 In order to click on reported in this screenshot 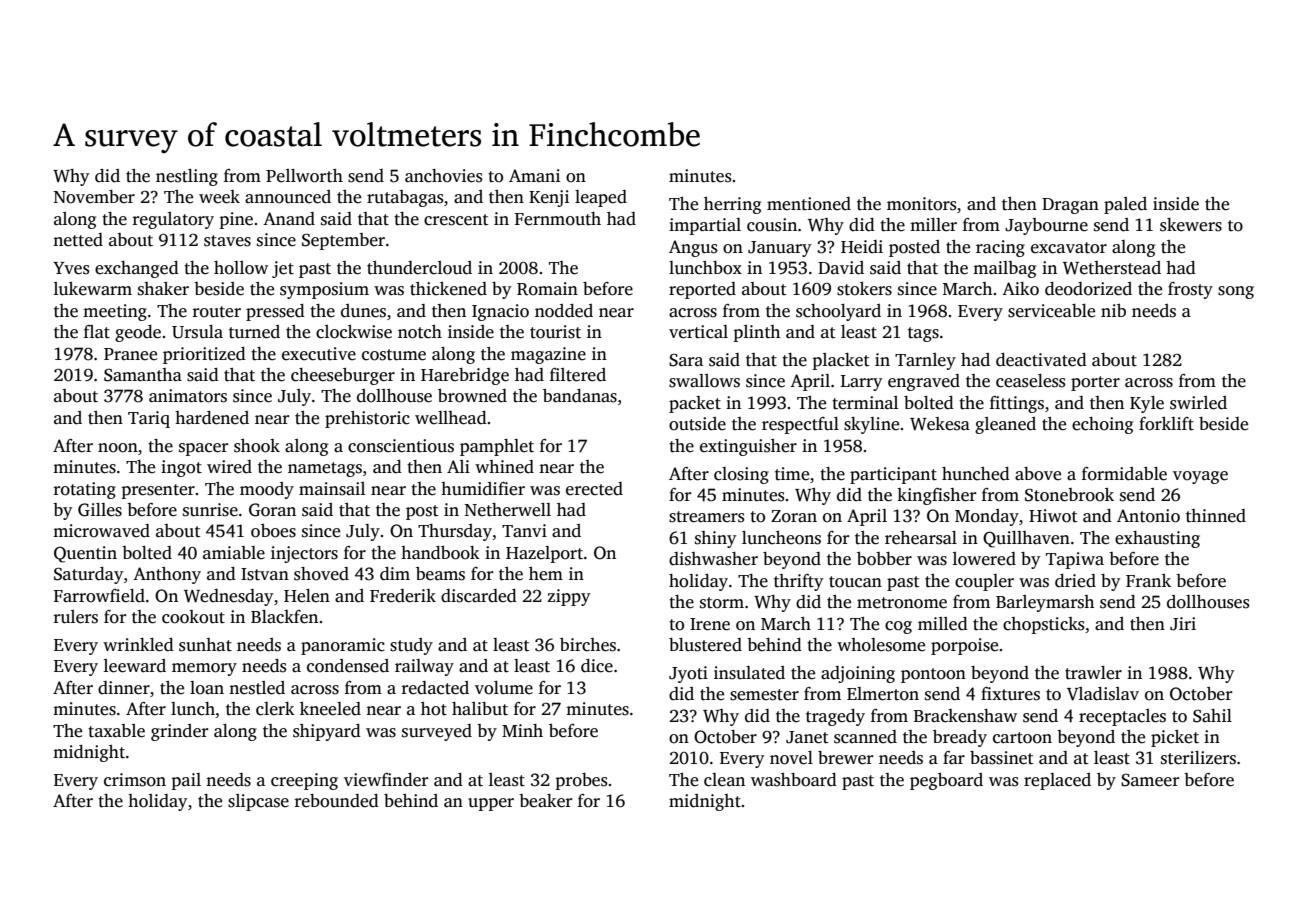, I will do `click(702, 290)`.
